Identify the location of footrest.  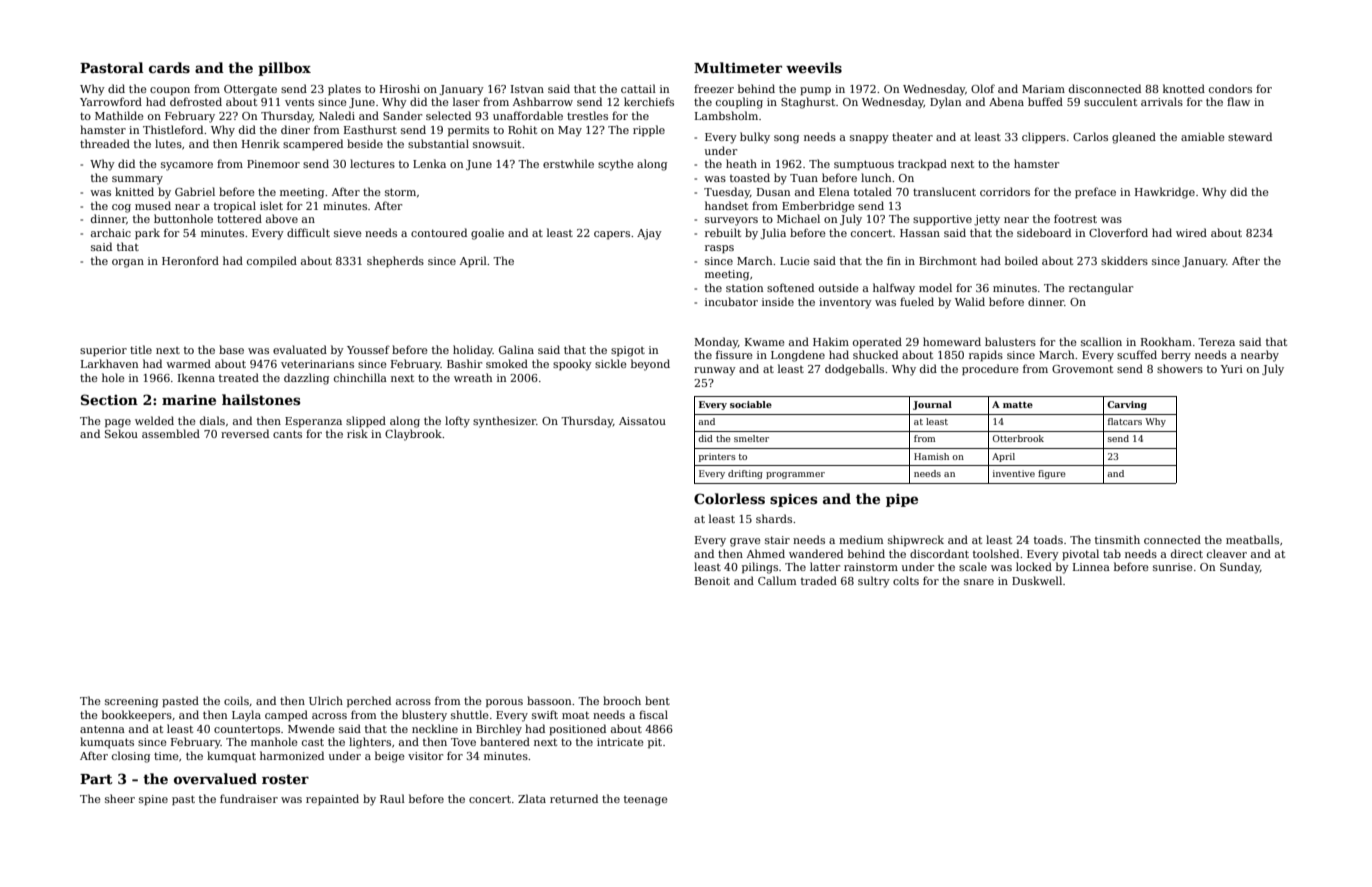
(1075, 218).
